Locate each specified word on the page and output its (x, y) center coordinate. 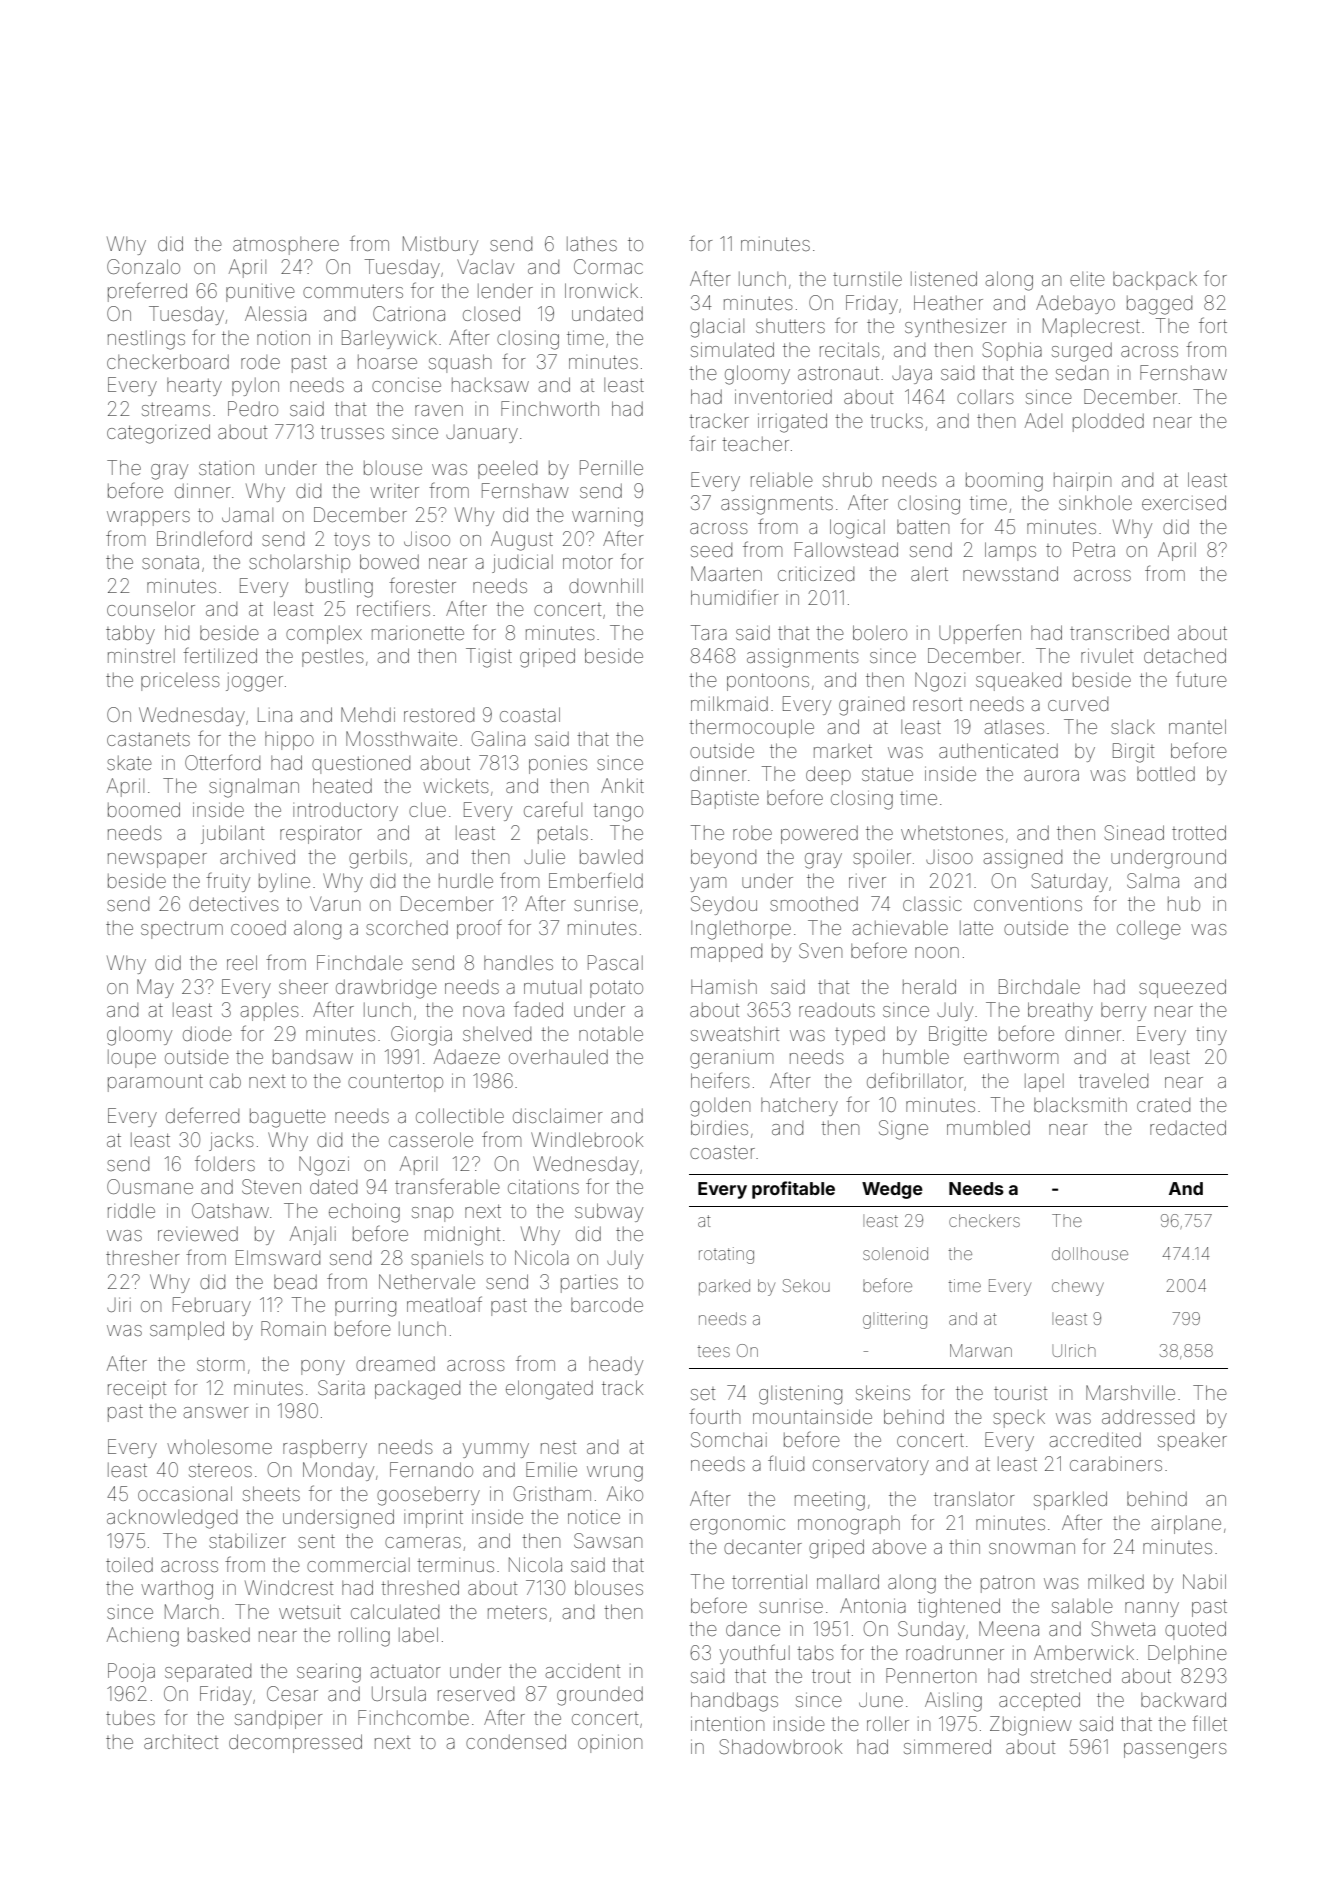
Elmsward (278, 1257)
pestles (333, 658)
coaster (722, 1152)
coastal (530, 714)
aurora (1051, 775)
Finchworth (550, 408)
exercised (1184, 502)
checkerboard (168, 361)
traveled (1113, 1080)
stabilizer (247, 1540)
